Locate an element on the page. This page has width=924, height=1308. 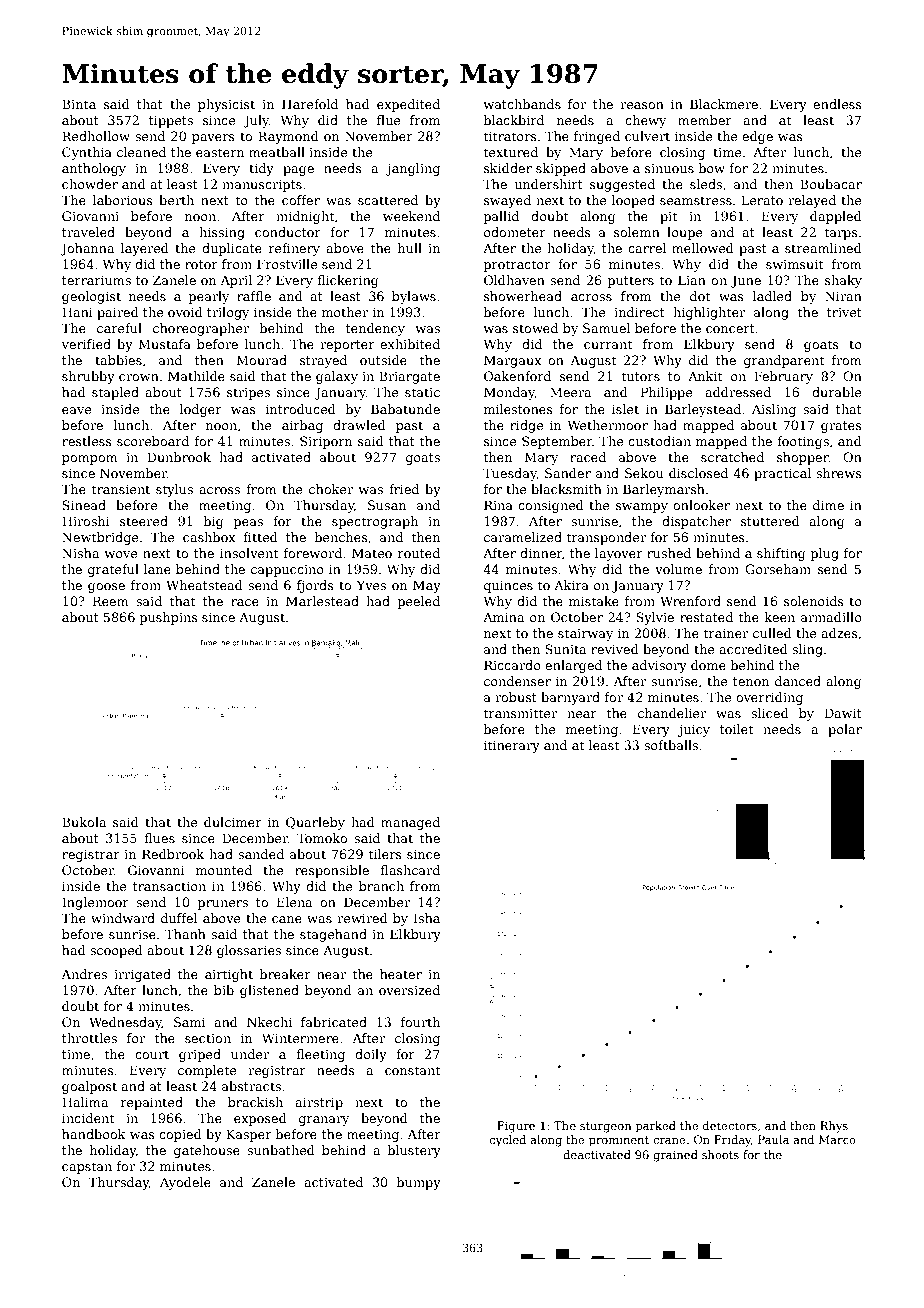
lodger is located at coordinates (201, 410).
